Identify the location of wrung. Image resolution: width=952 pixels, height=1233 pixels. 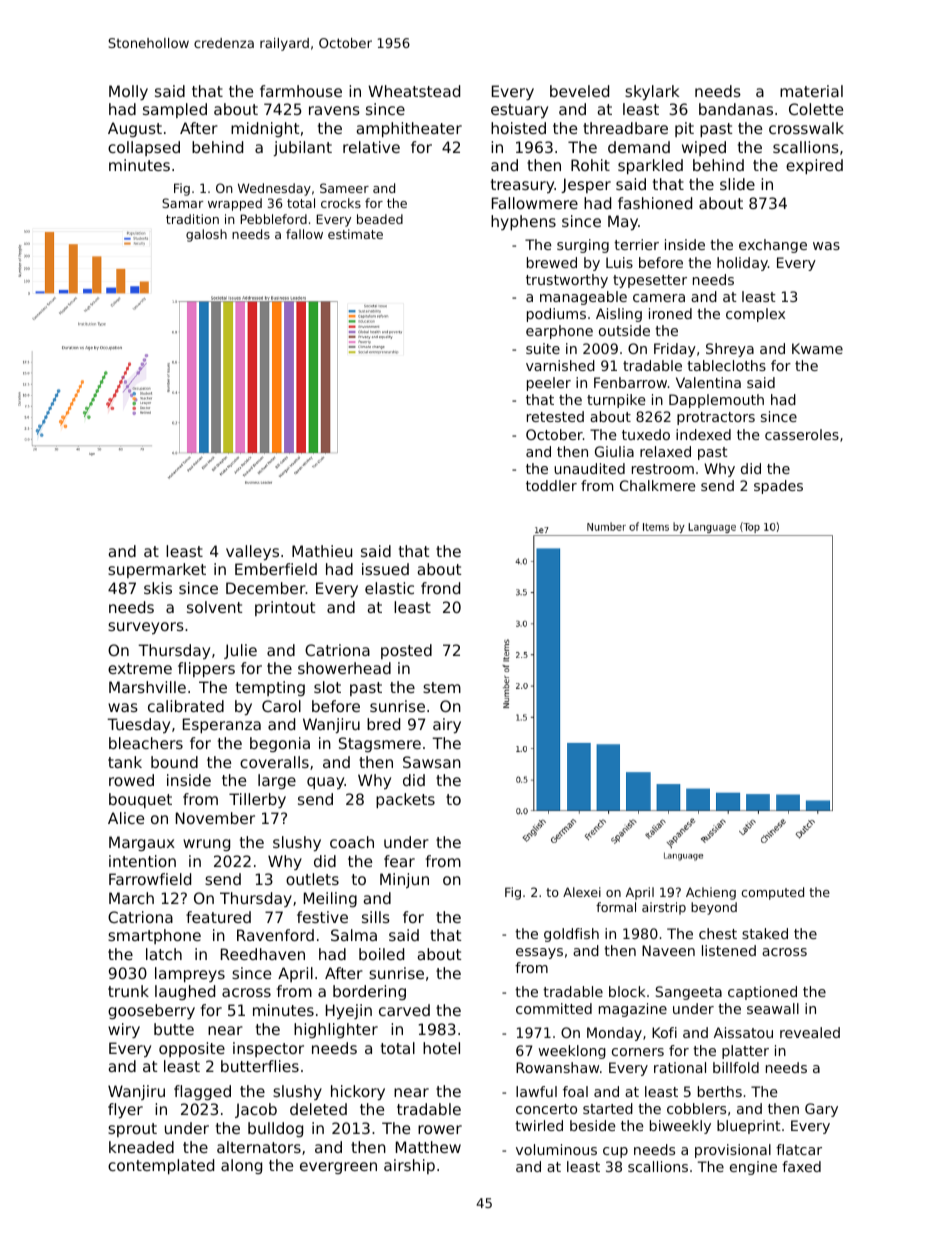
(206, 845).
